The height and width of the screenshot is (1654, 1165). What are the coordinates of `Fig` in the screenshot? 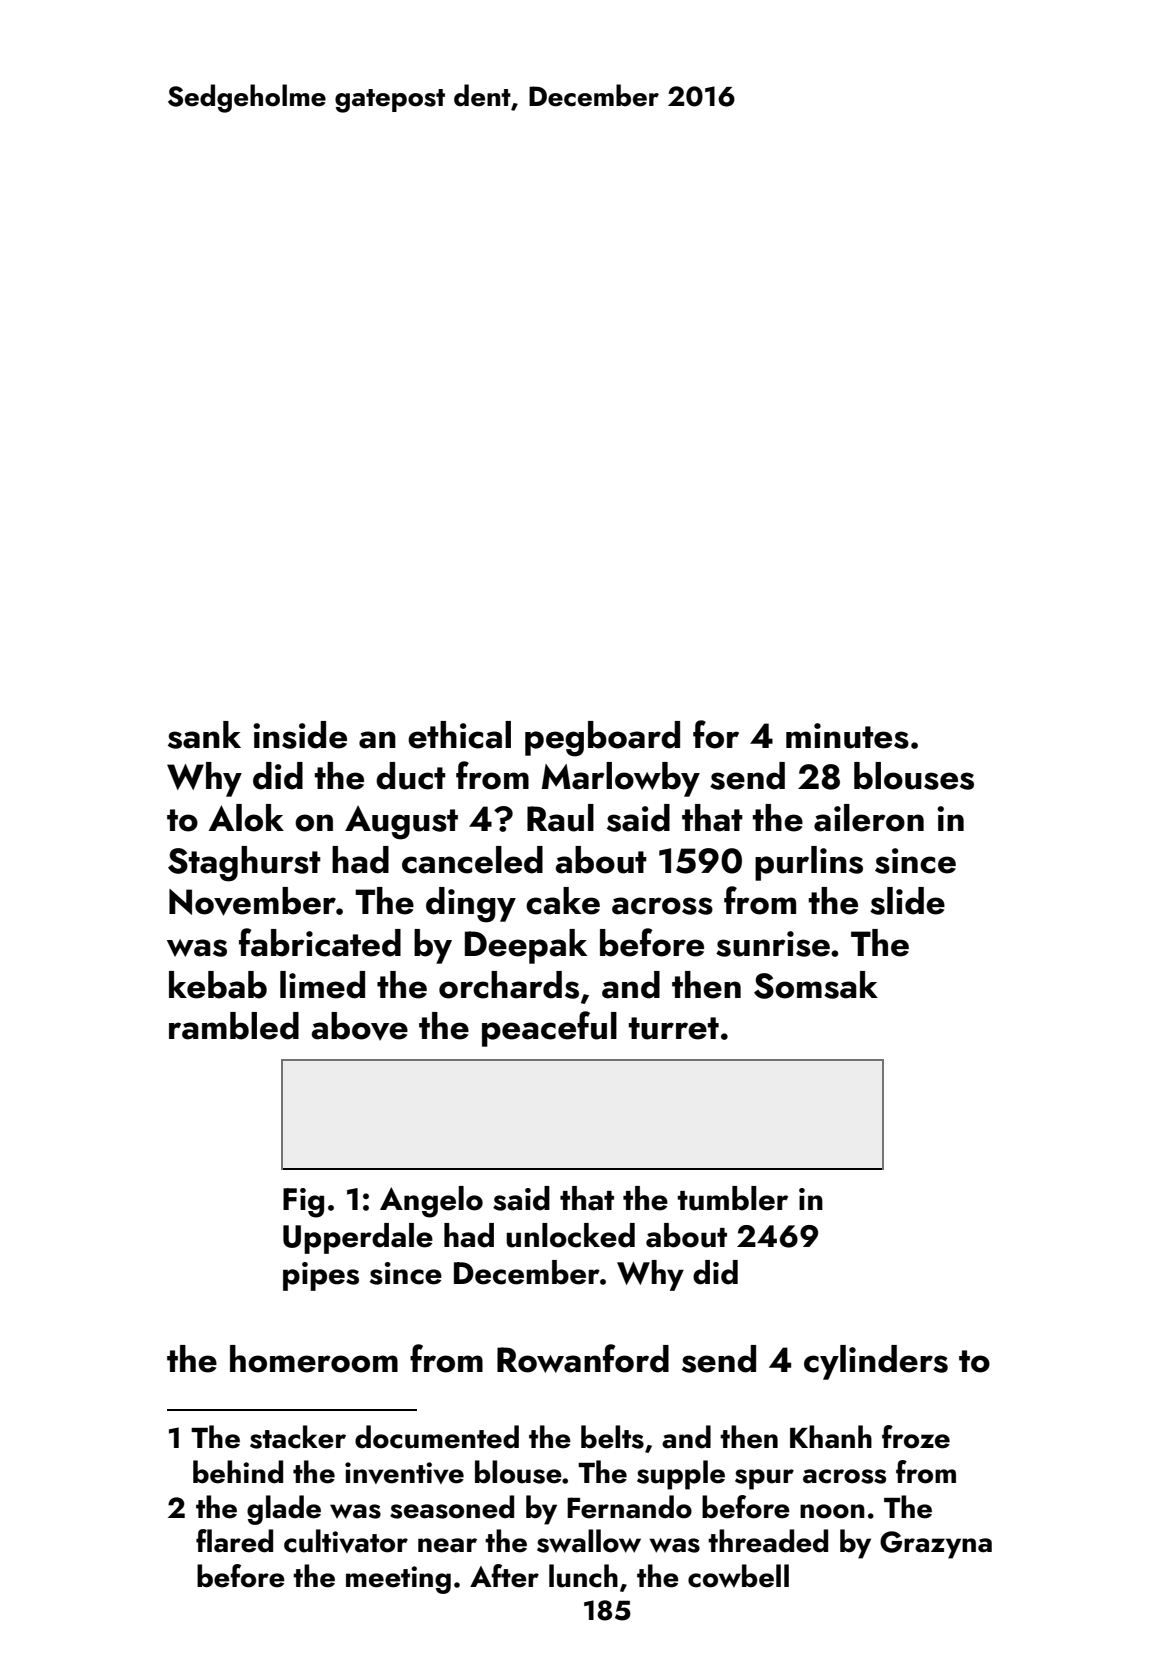 It's located at (303, 1203).
